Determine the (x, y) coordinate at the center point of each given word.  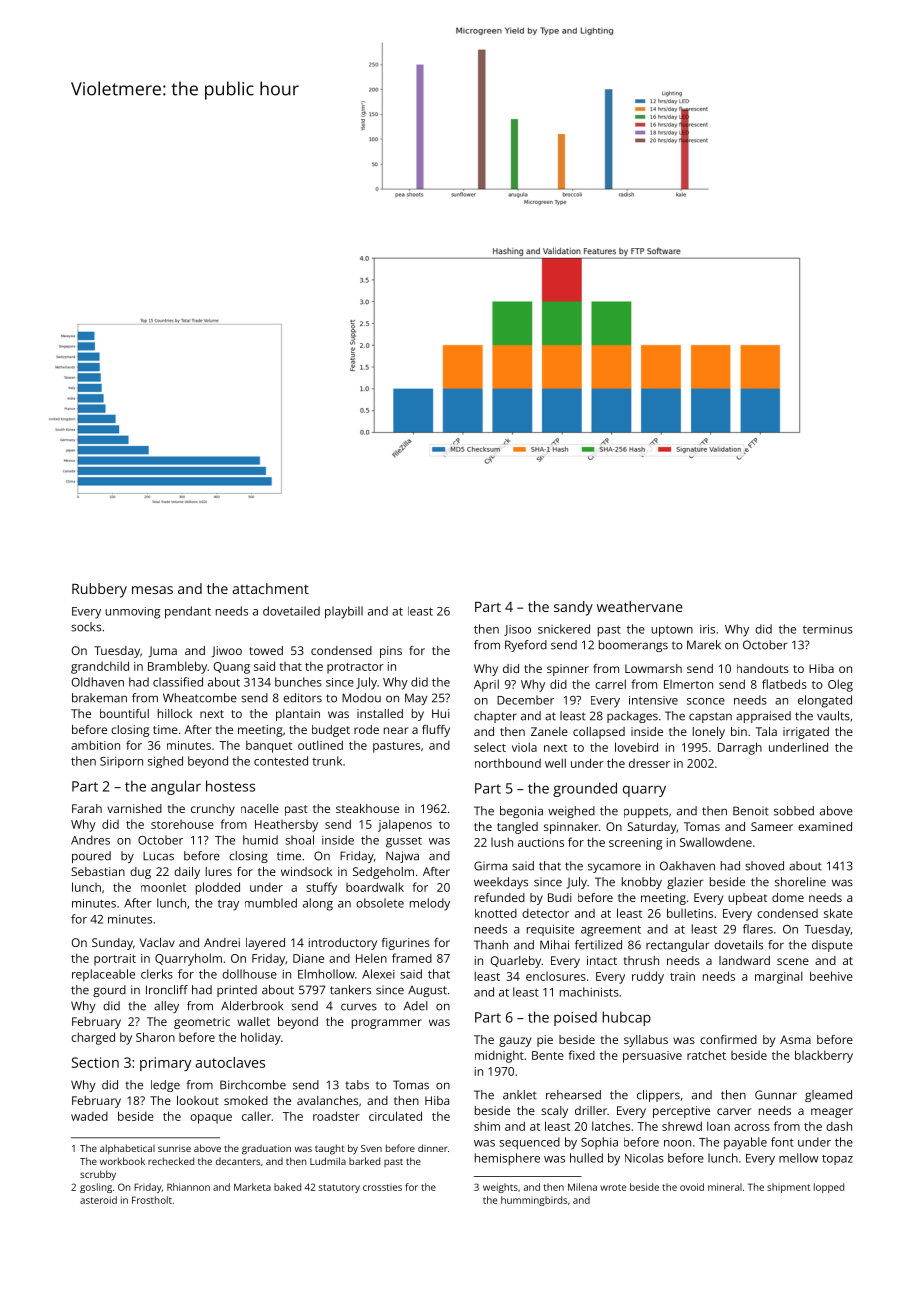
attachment (270, 588)
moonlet (163, 887)
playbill (344, 612)
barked (364, 1161)
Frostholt (152, 1200)
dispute (832, 946)
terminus (828, 629)
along (318, 904)
